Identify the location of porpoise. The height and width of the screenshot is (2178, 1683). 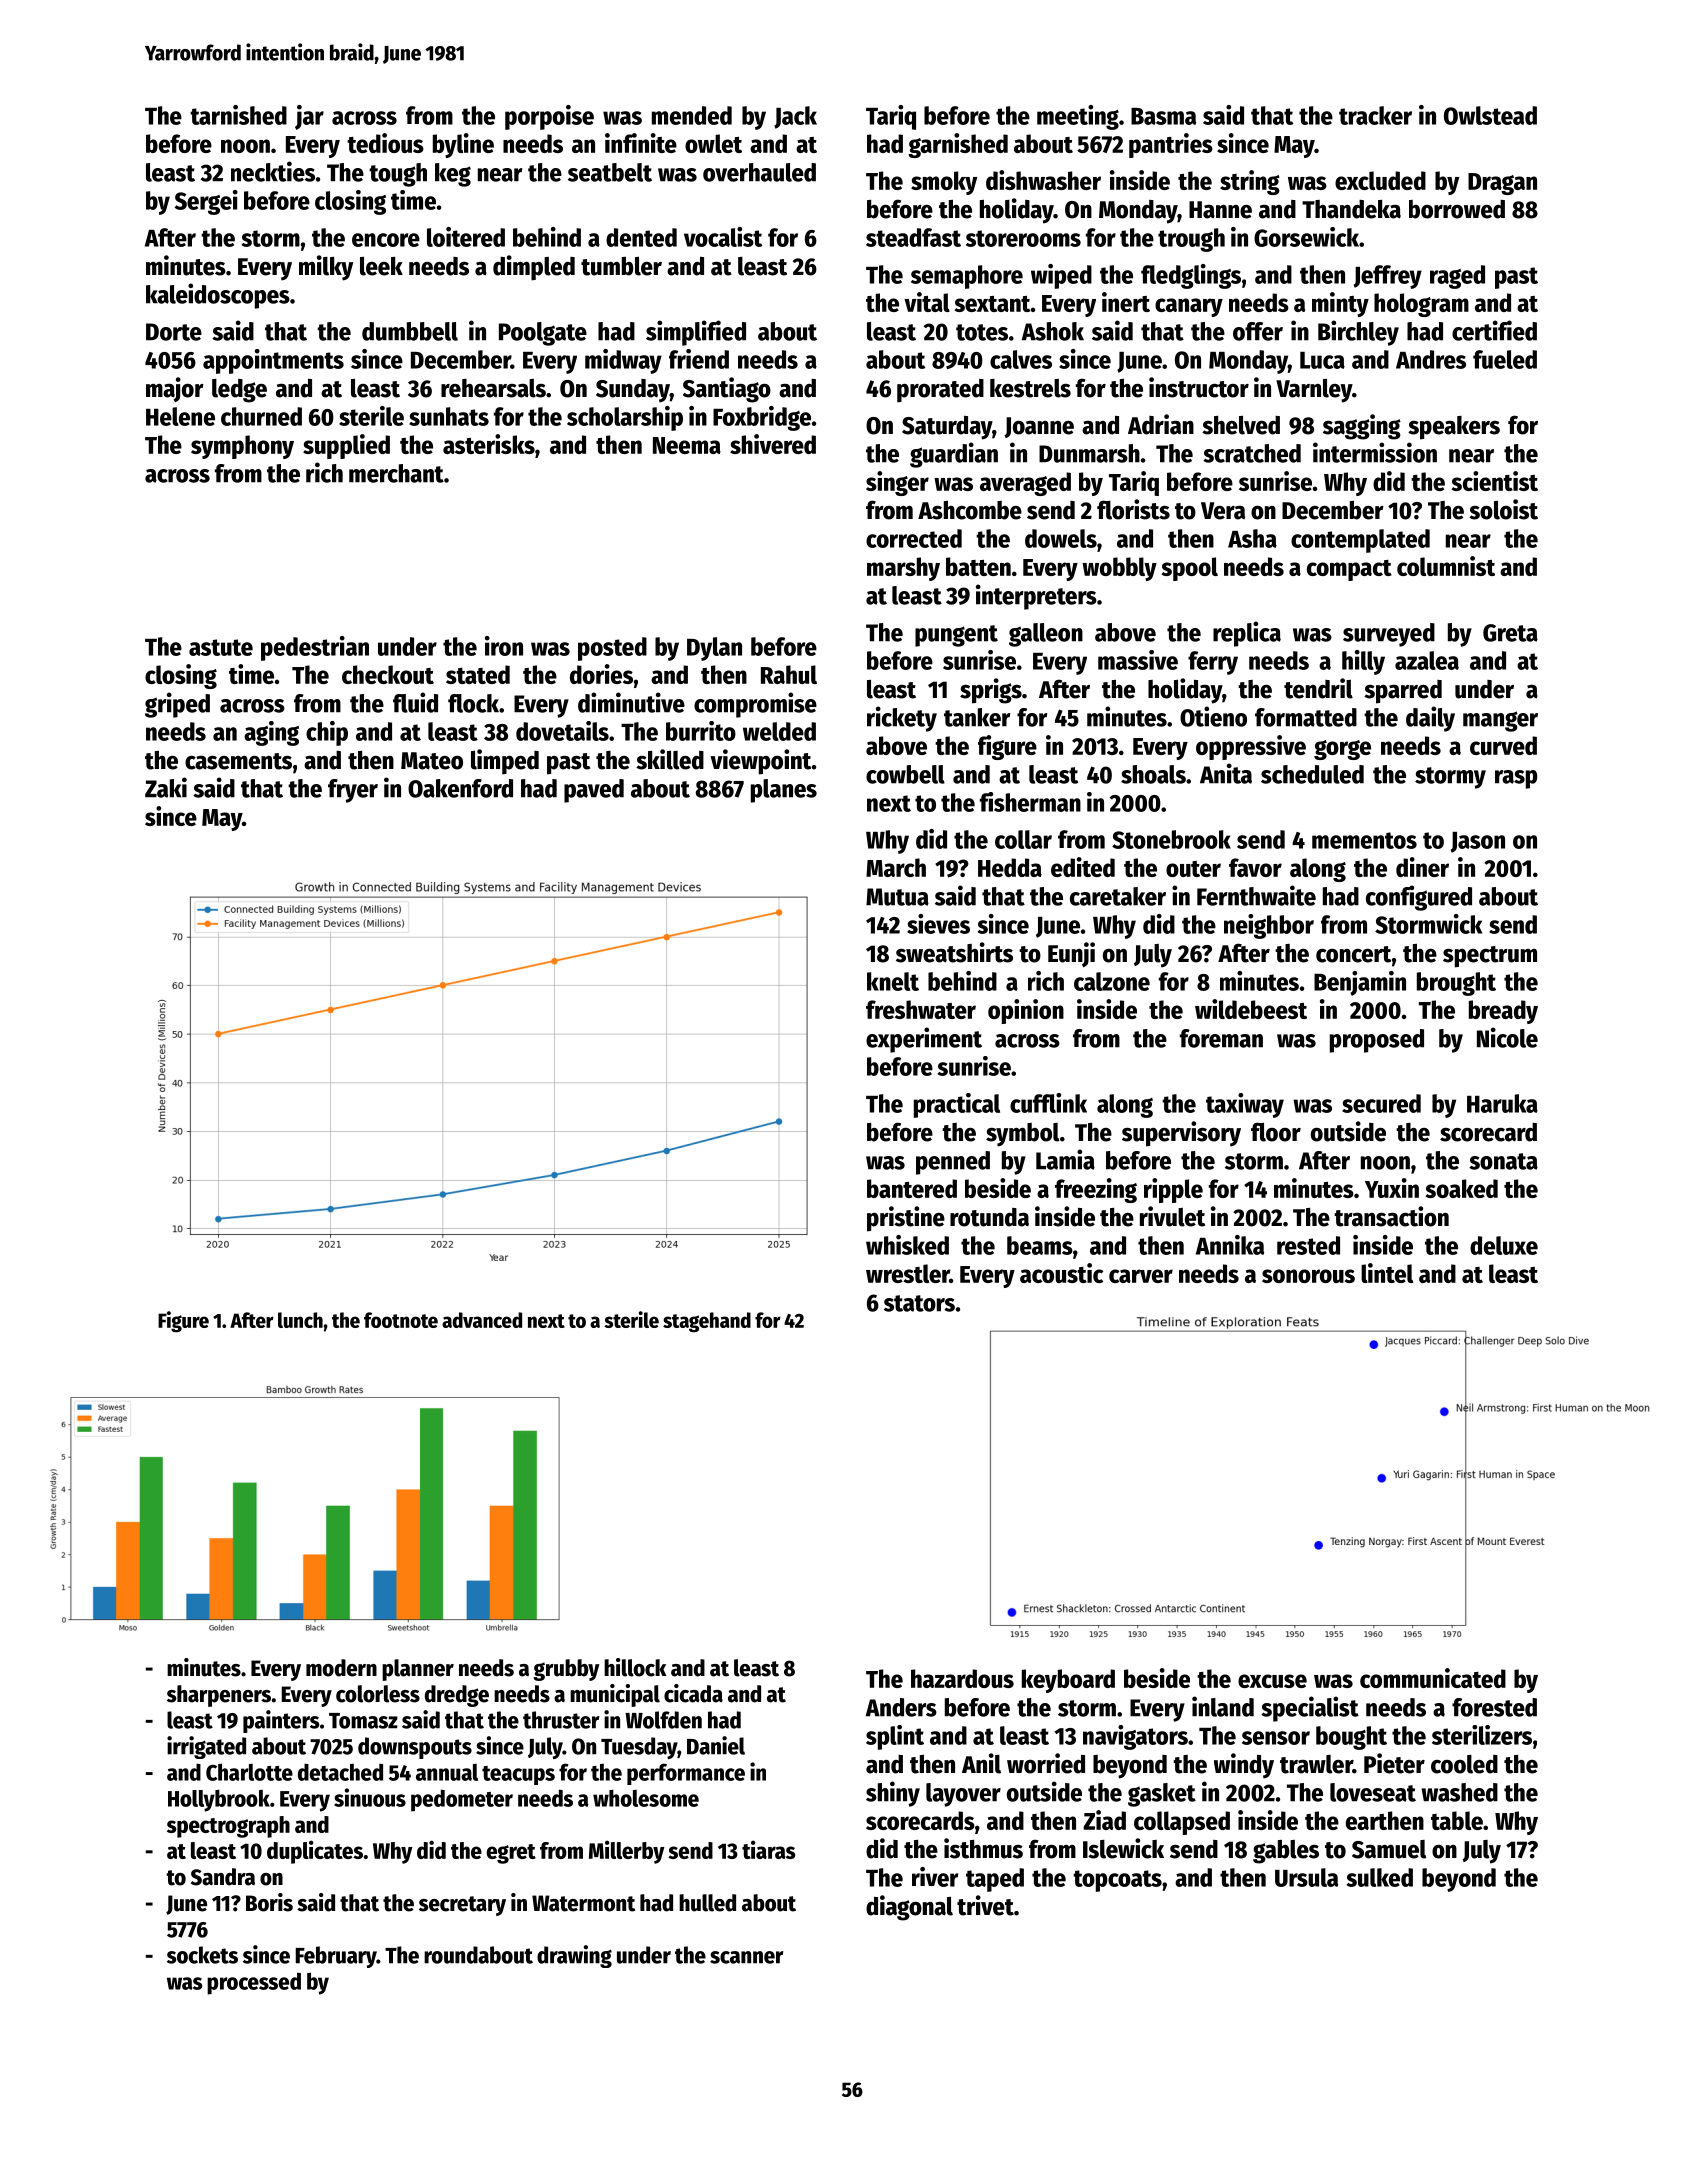
(549, 117).
